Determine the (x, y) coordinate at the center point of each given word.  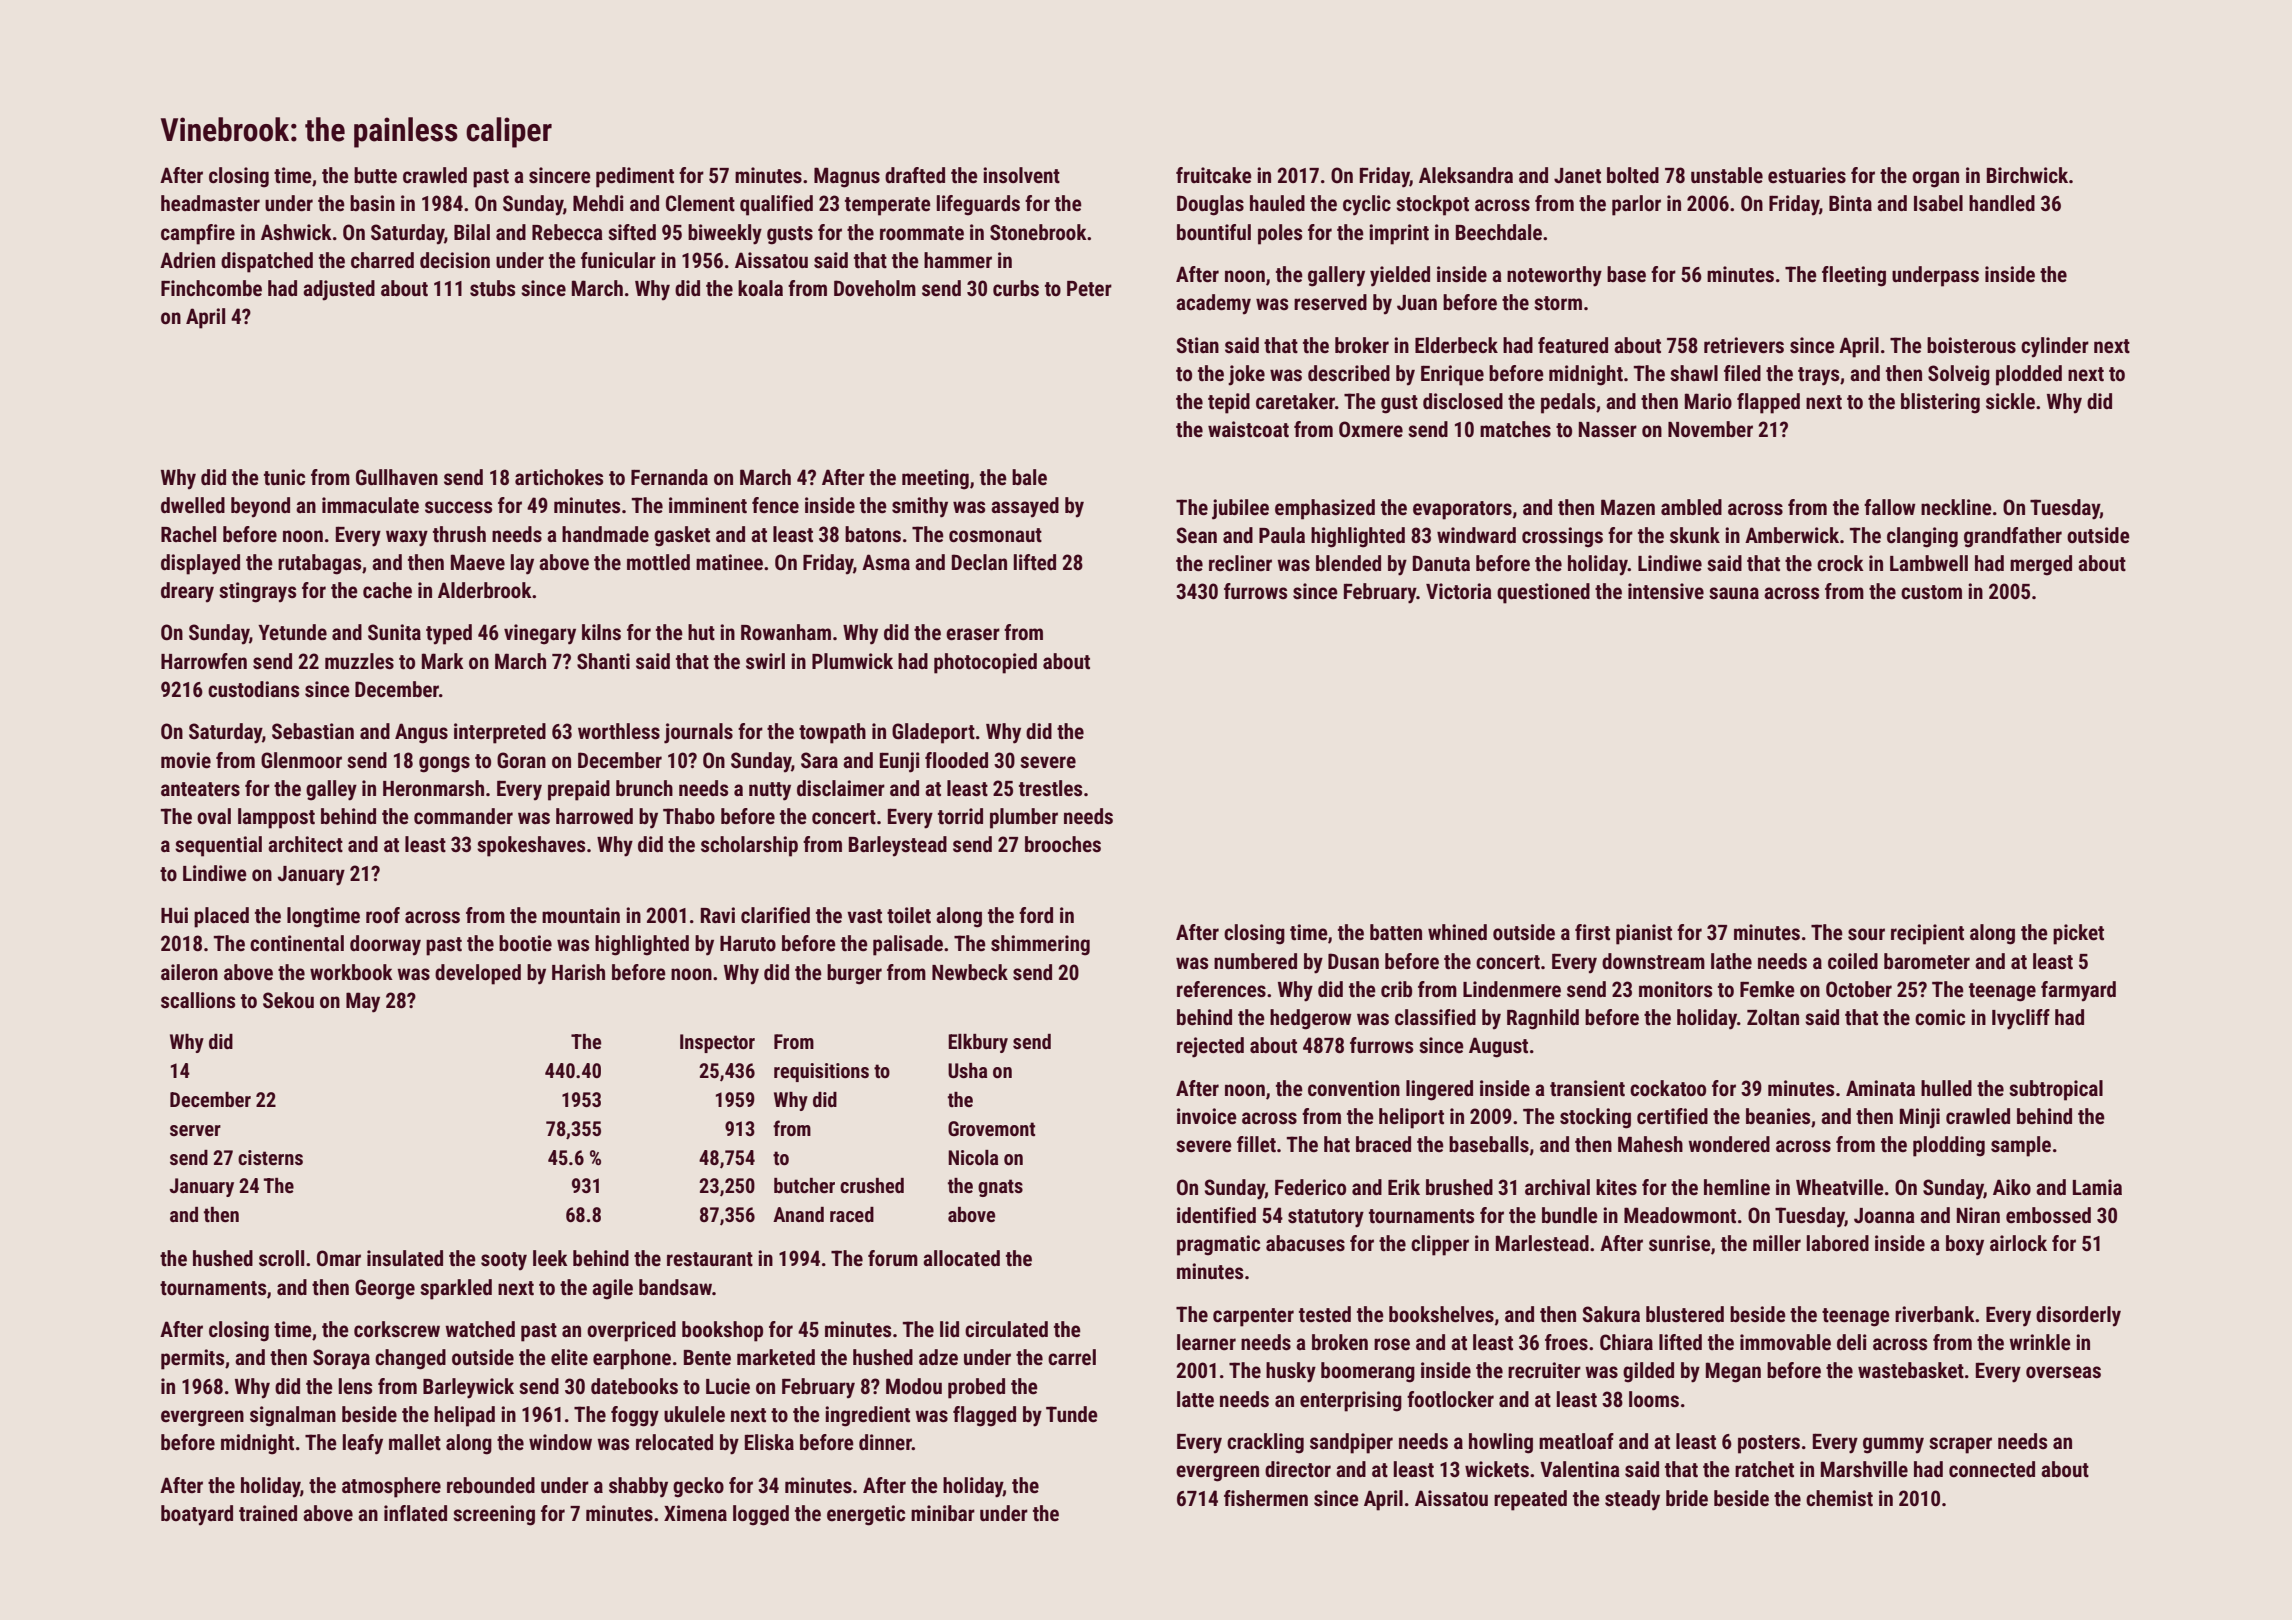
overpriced (631, 1331)
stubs (492, 288)
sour (1866, 934)
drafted (915, 175)
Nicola (973, 1157)
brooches (1063, 844)
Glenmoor (301, 760)
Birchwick (2027, 175)
